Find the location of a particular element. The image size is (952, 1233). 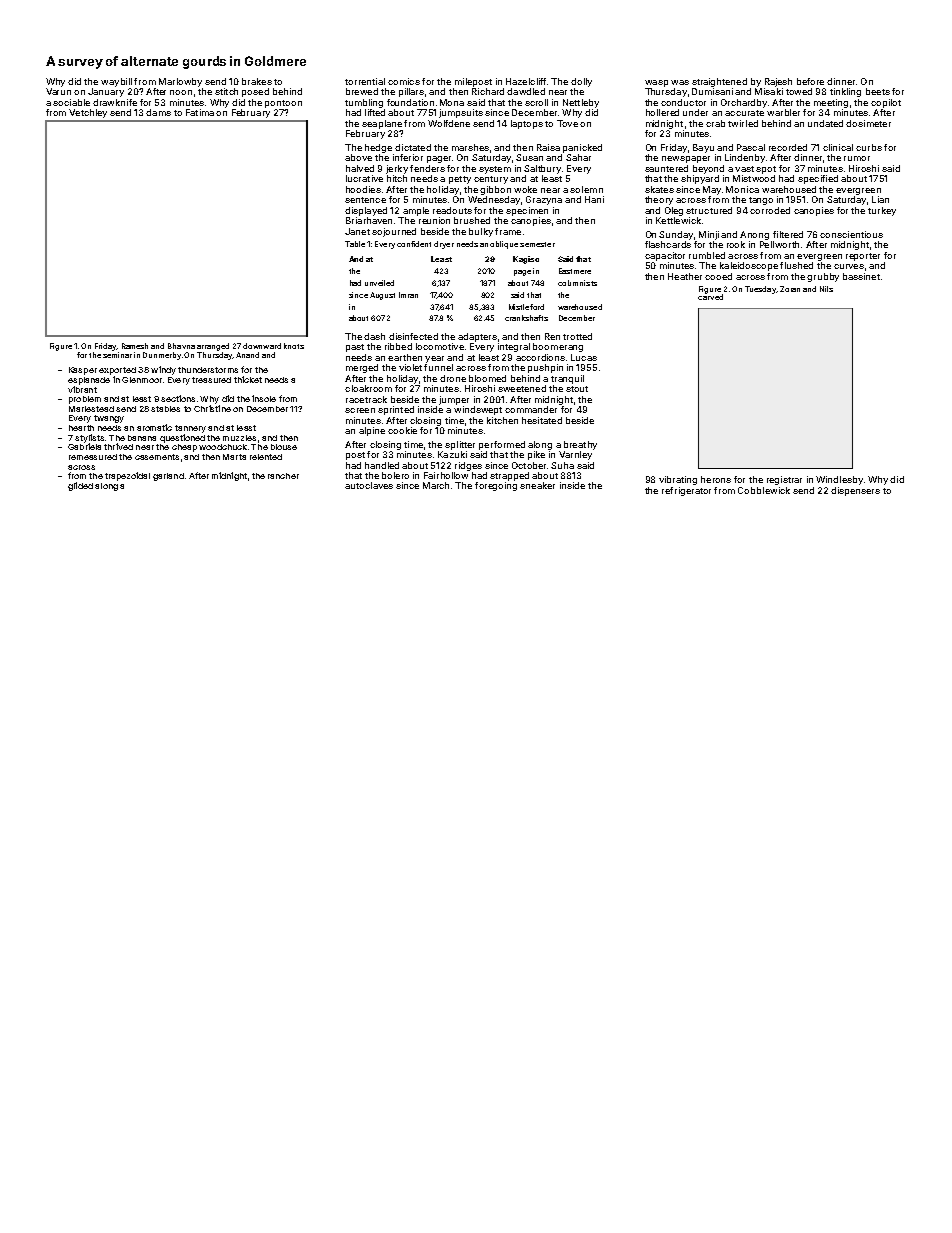

knots is located at coordinates (294, 346).
